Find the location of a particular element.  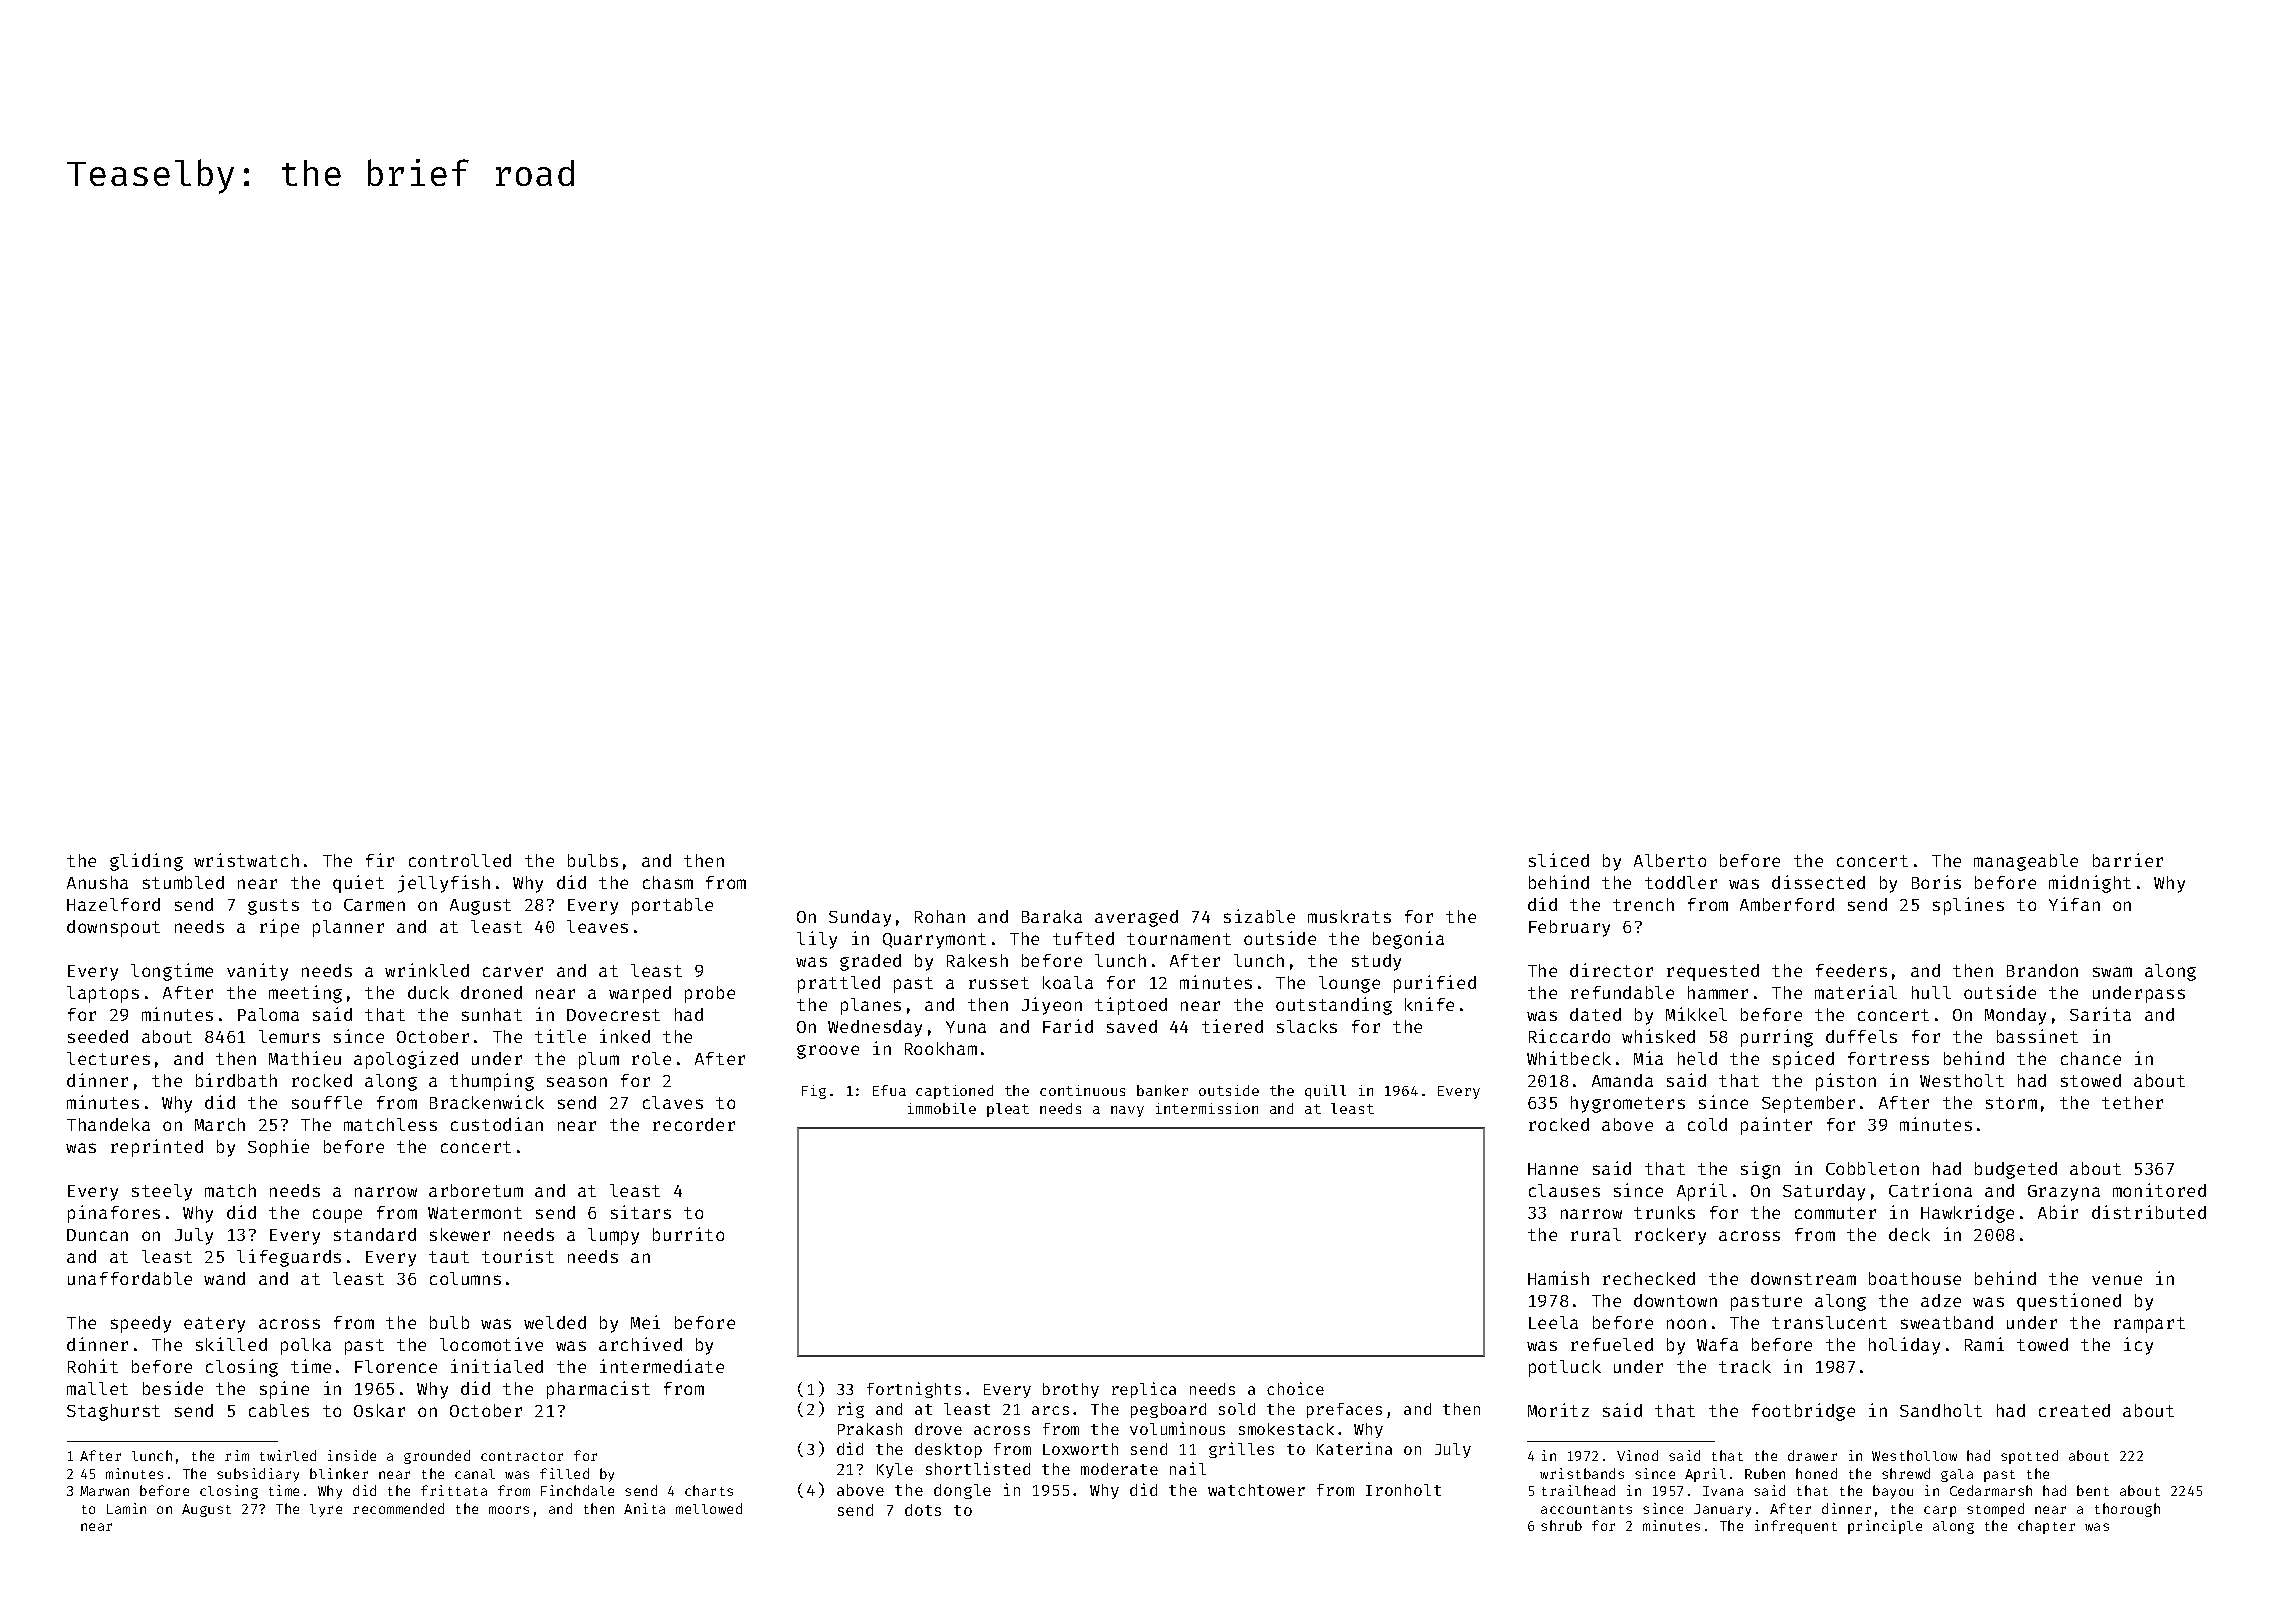

splines is located at coordinates (1968, 906).
